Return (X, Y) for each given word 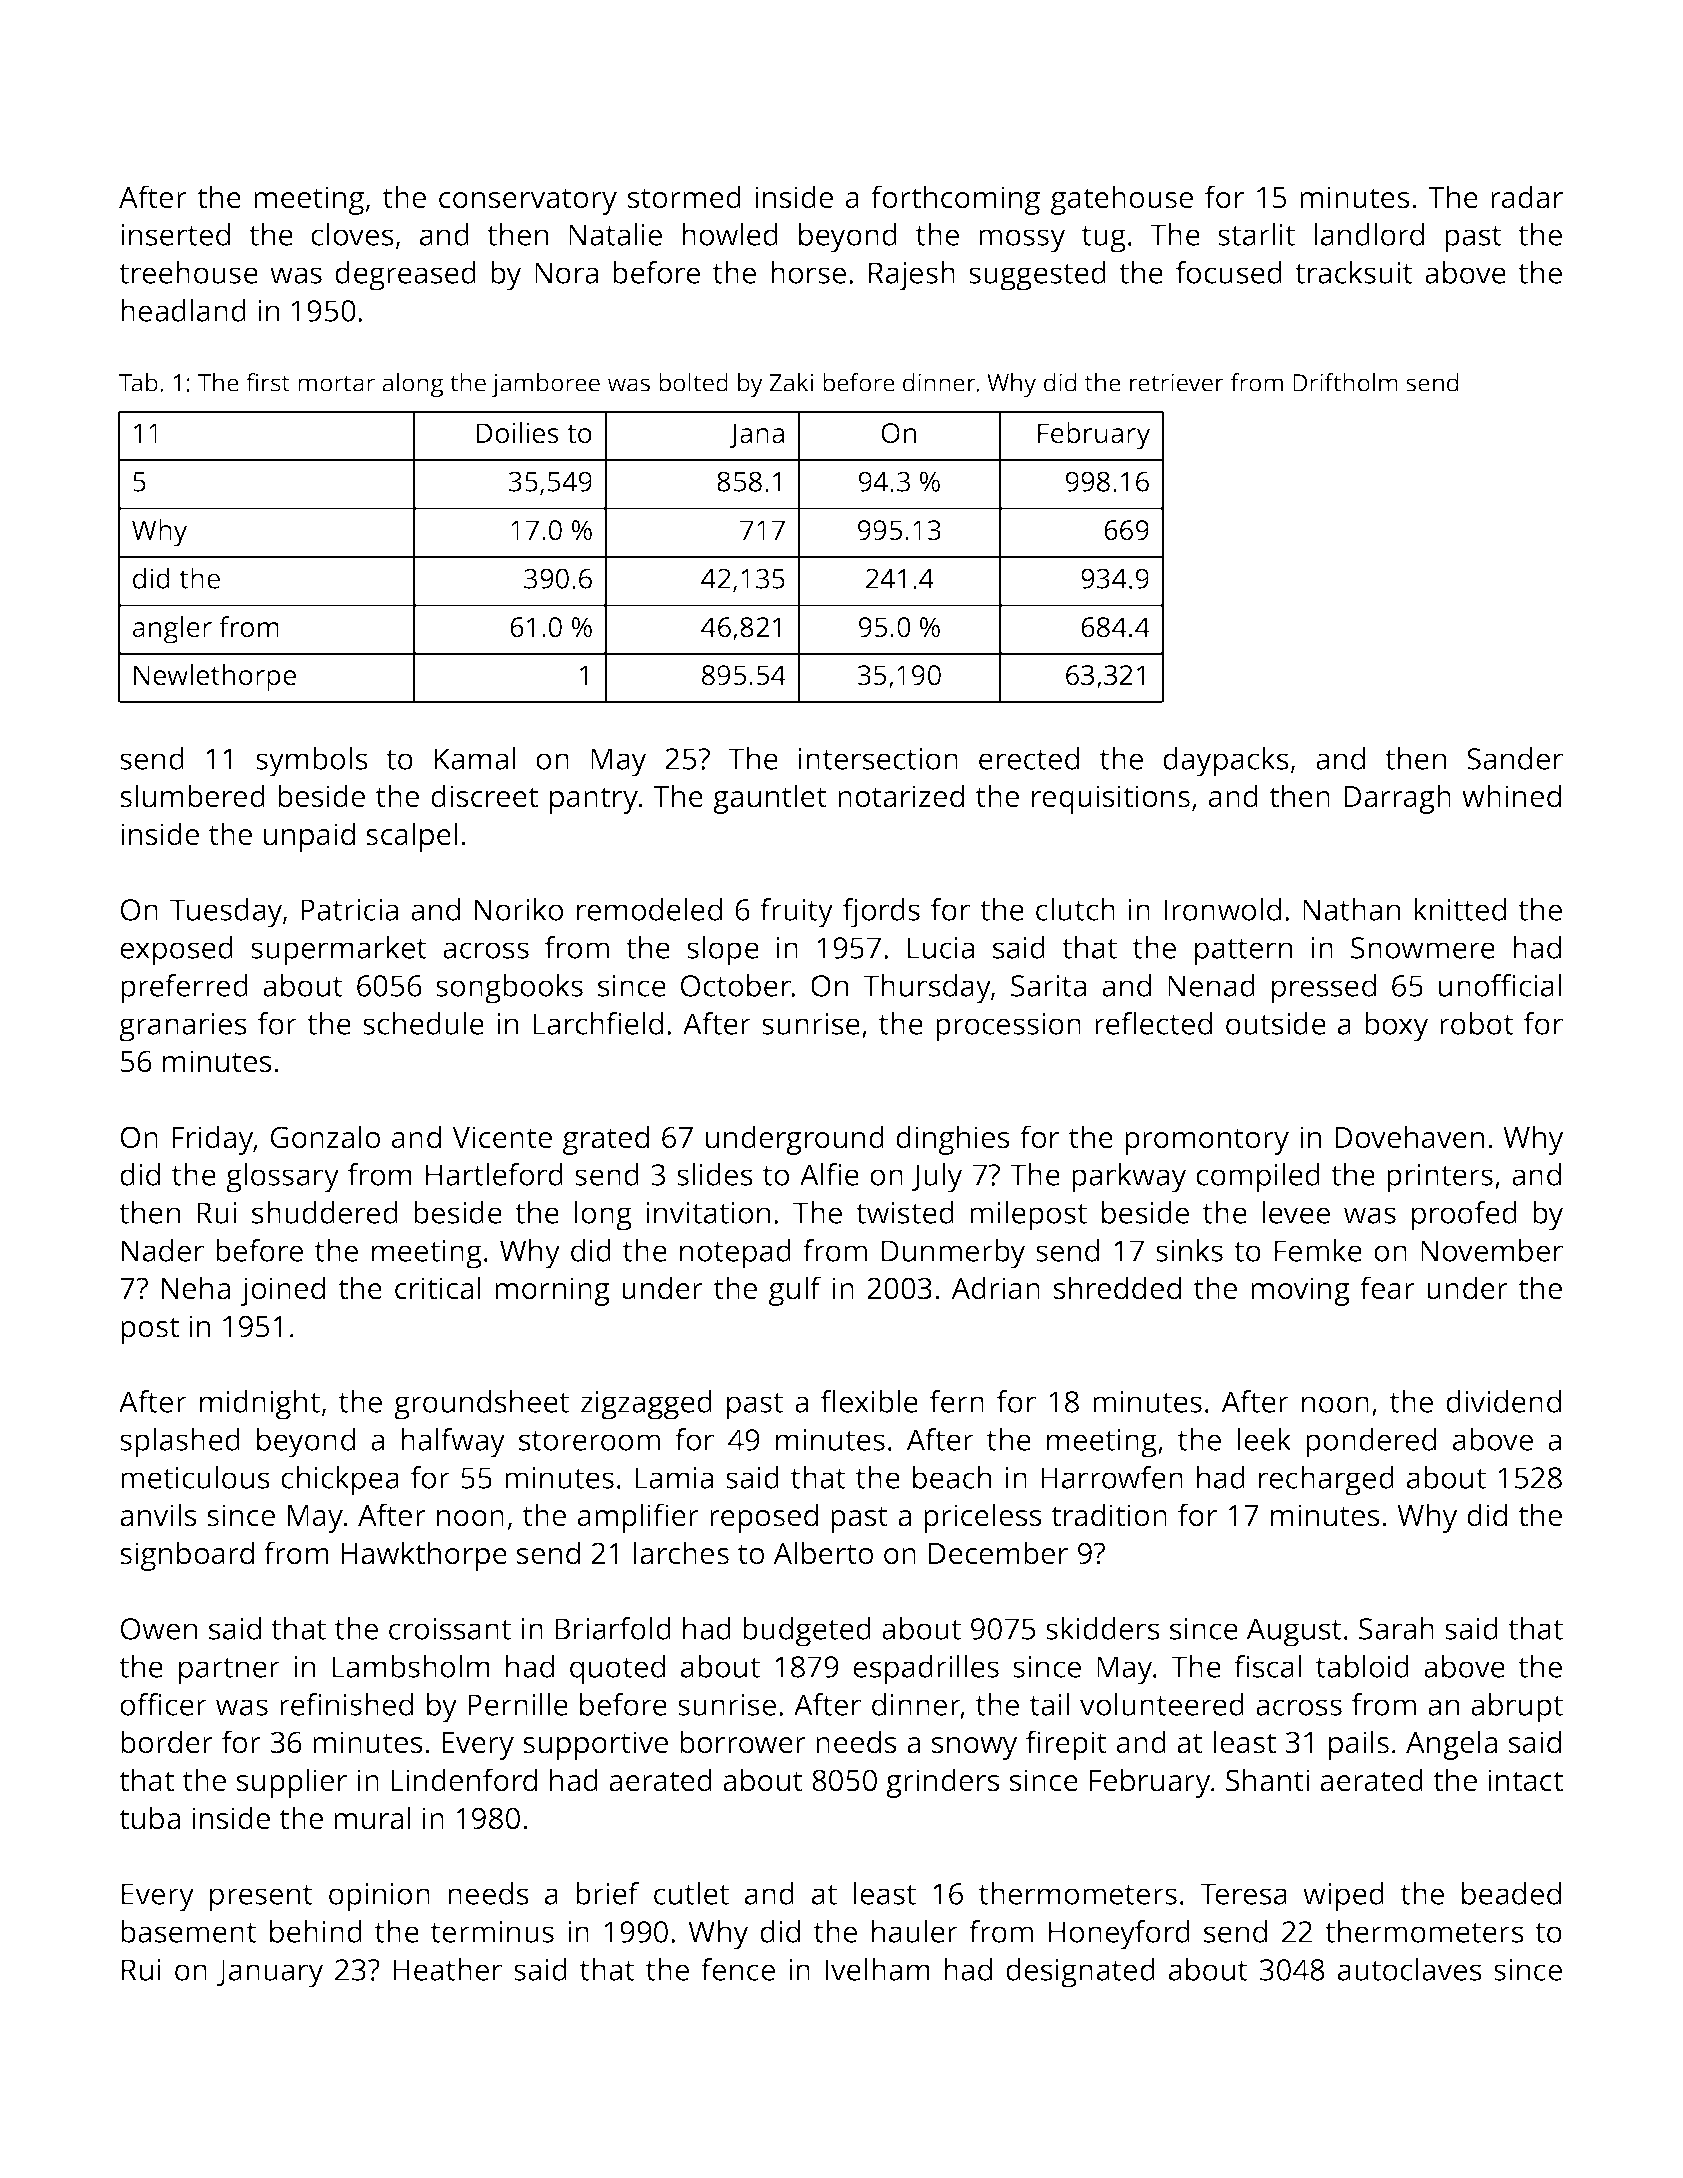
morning (552, 1291)
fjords (881, 913)
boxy (1397, 1027)
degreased (405, 276)
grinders (943, 1783)
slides (715, 1174)
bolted (693, 382)
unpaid (309, 837)
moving (1300, 1291)
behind (316, 1931)
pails (1359, 1745)
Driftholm (1345, 382)
